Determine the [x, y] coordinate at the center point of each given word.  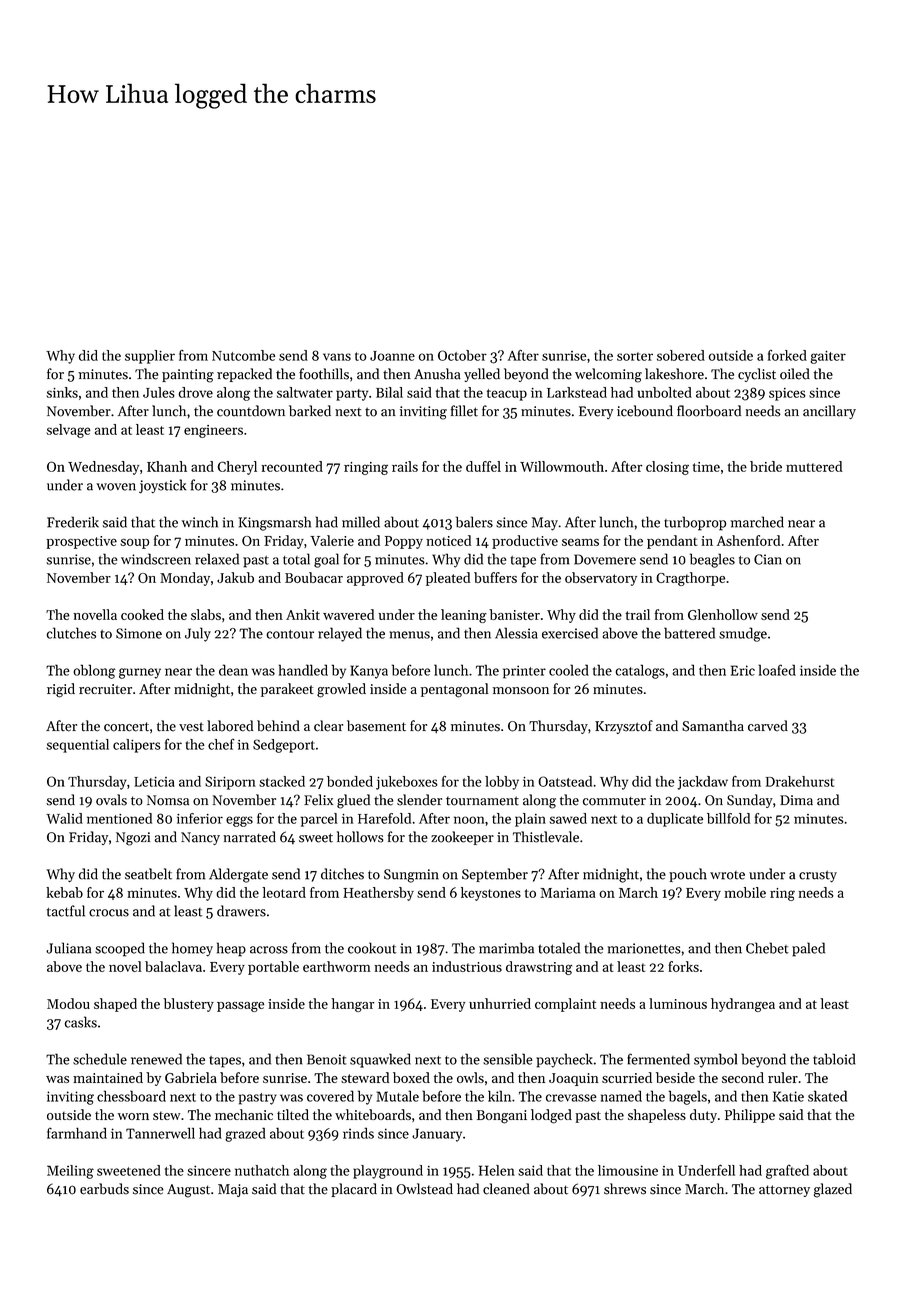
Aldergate [238, 875]
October [462, 355]
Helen [497, 1170]
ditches [342, 874]
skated [827, 1096]
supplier [150, 357]
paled [808, 949]
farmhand [77, 1133]
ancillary [829, 412]
